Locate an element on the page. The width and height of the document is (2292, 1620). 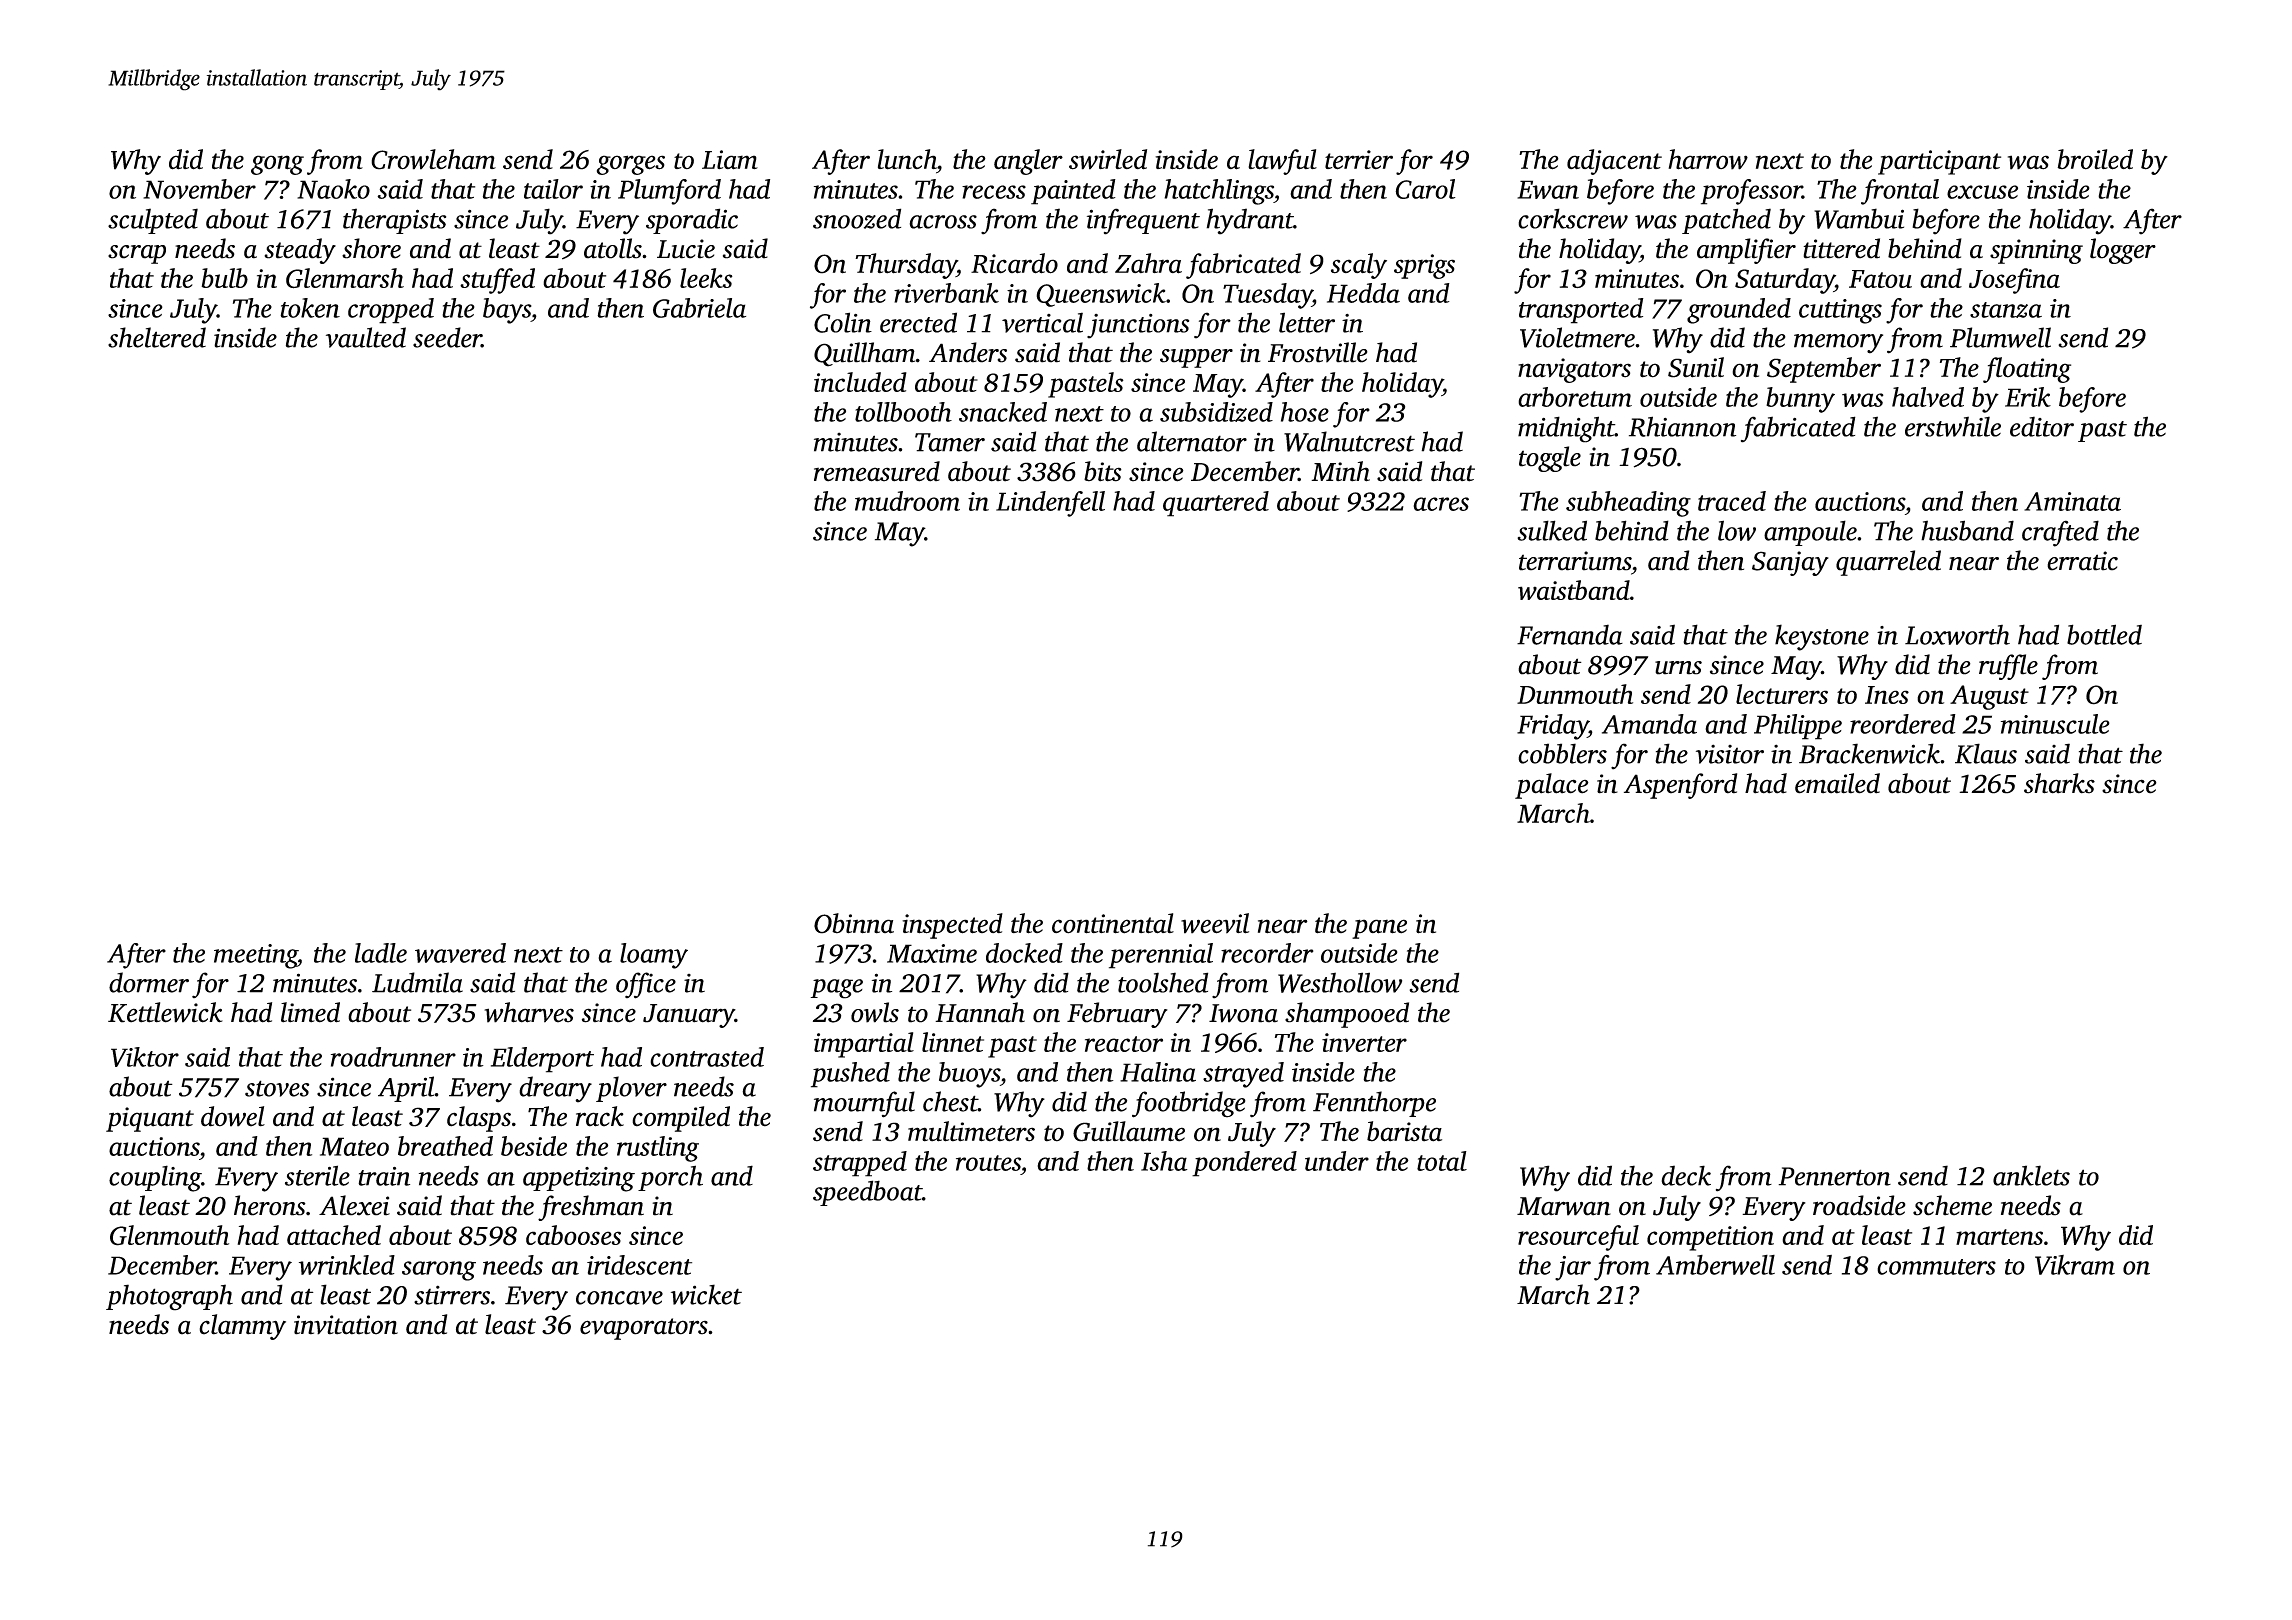
snacked is located at coordinates (1003, 412).
